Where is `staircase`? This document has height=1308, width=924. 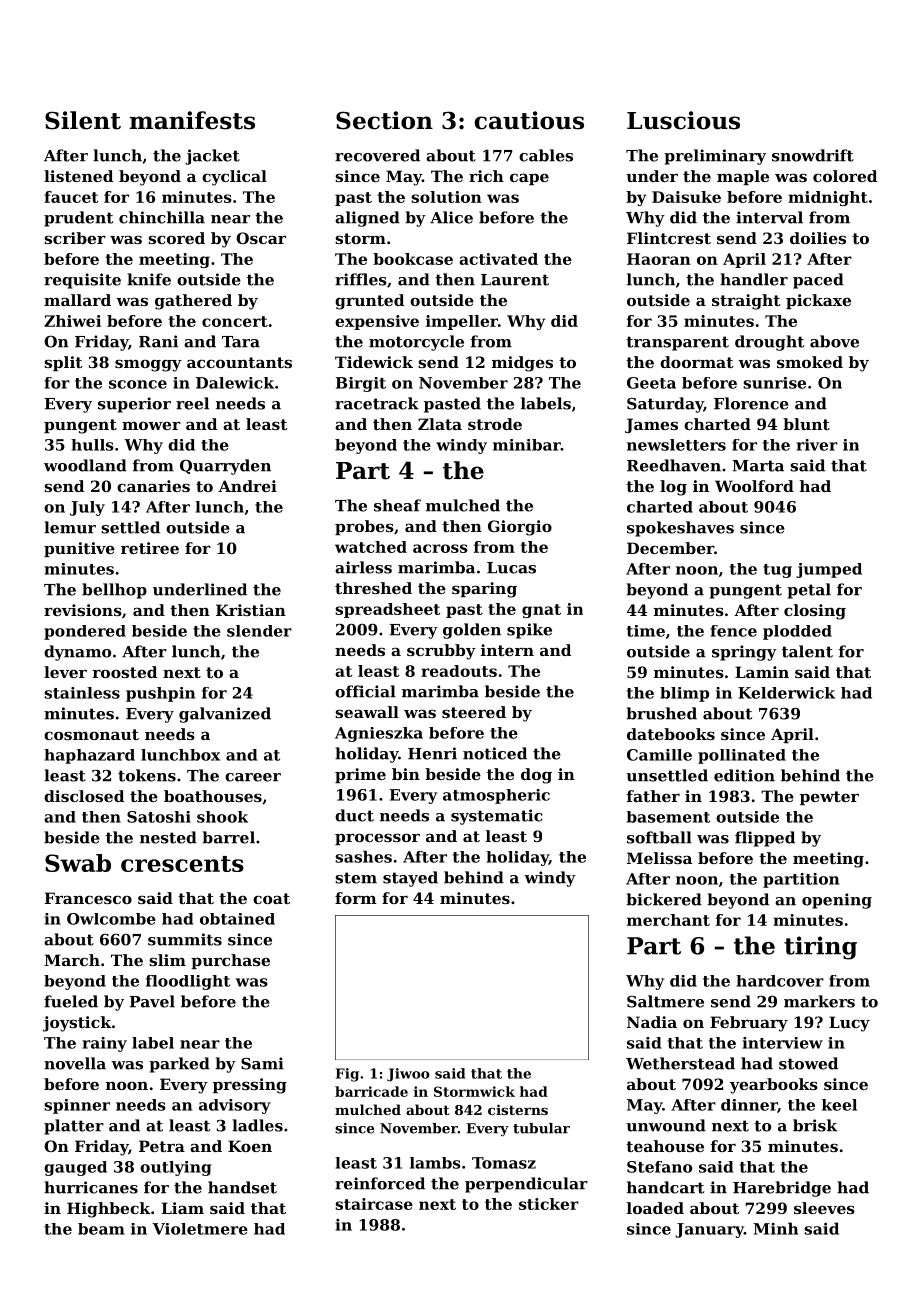
staircase is located at coordinates (374, 1204).
